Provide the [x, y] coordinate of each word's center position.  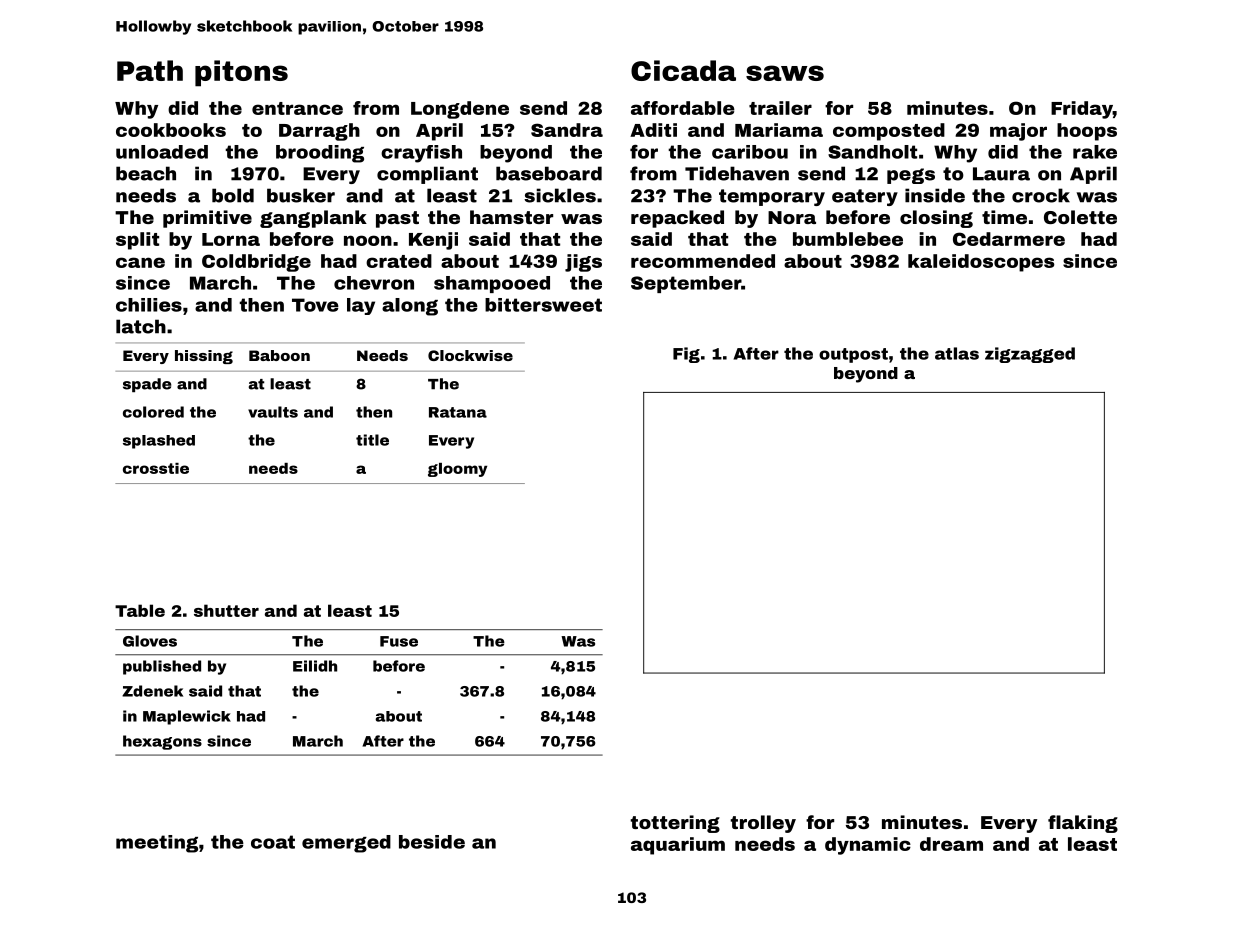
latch [141, 326]
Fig [686, 355]
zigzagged [1030, 355]
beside [432, 842]
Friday [1082, 110]
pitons [241, 73]
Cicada [683, 70]
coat [273, 842]
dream [951, 844]
